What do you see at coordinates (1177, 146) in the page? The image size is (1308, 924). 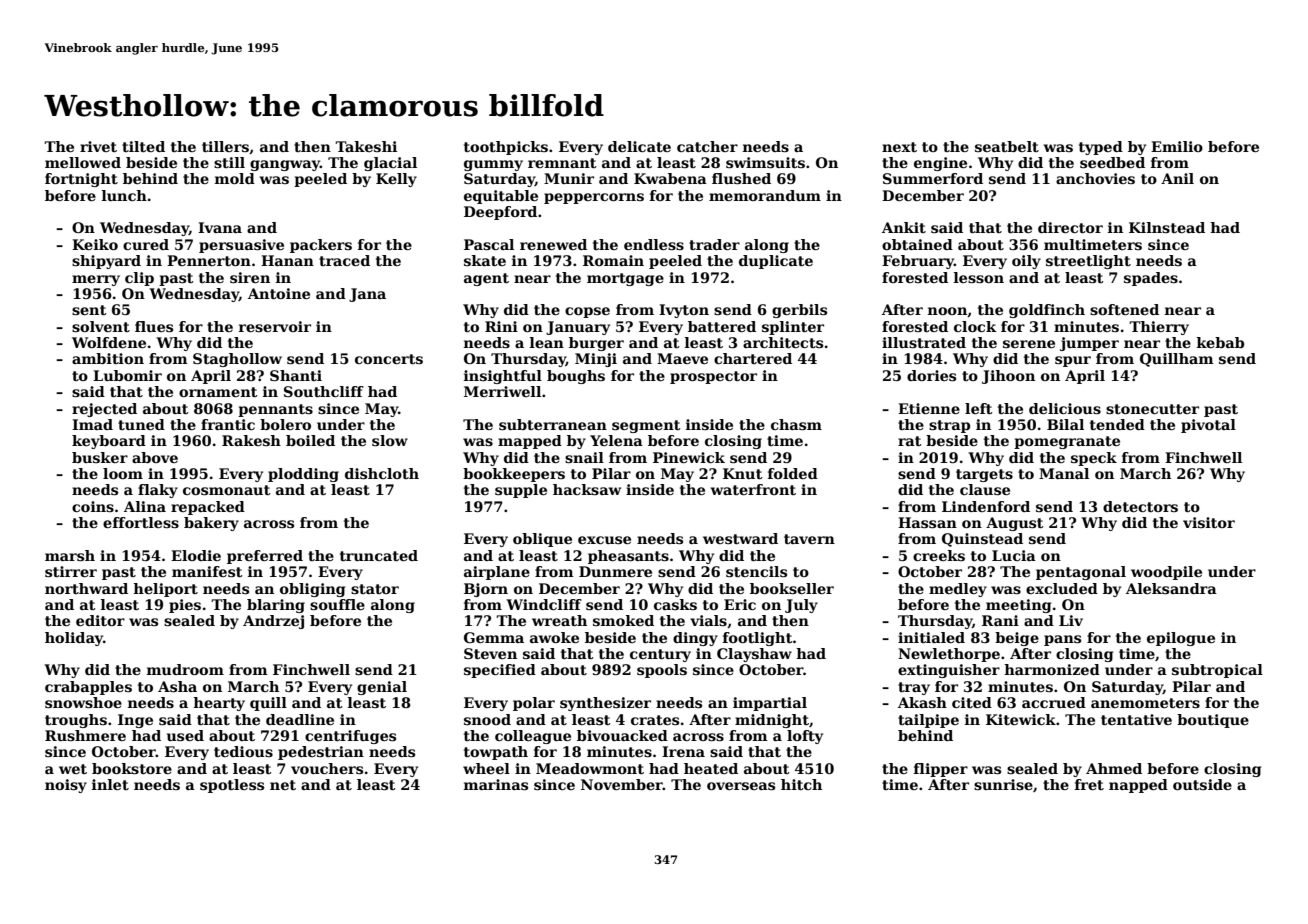 I see `Emilio` at bounding box center [1177, 146].
